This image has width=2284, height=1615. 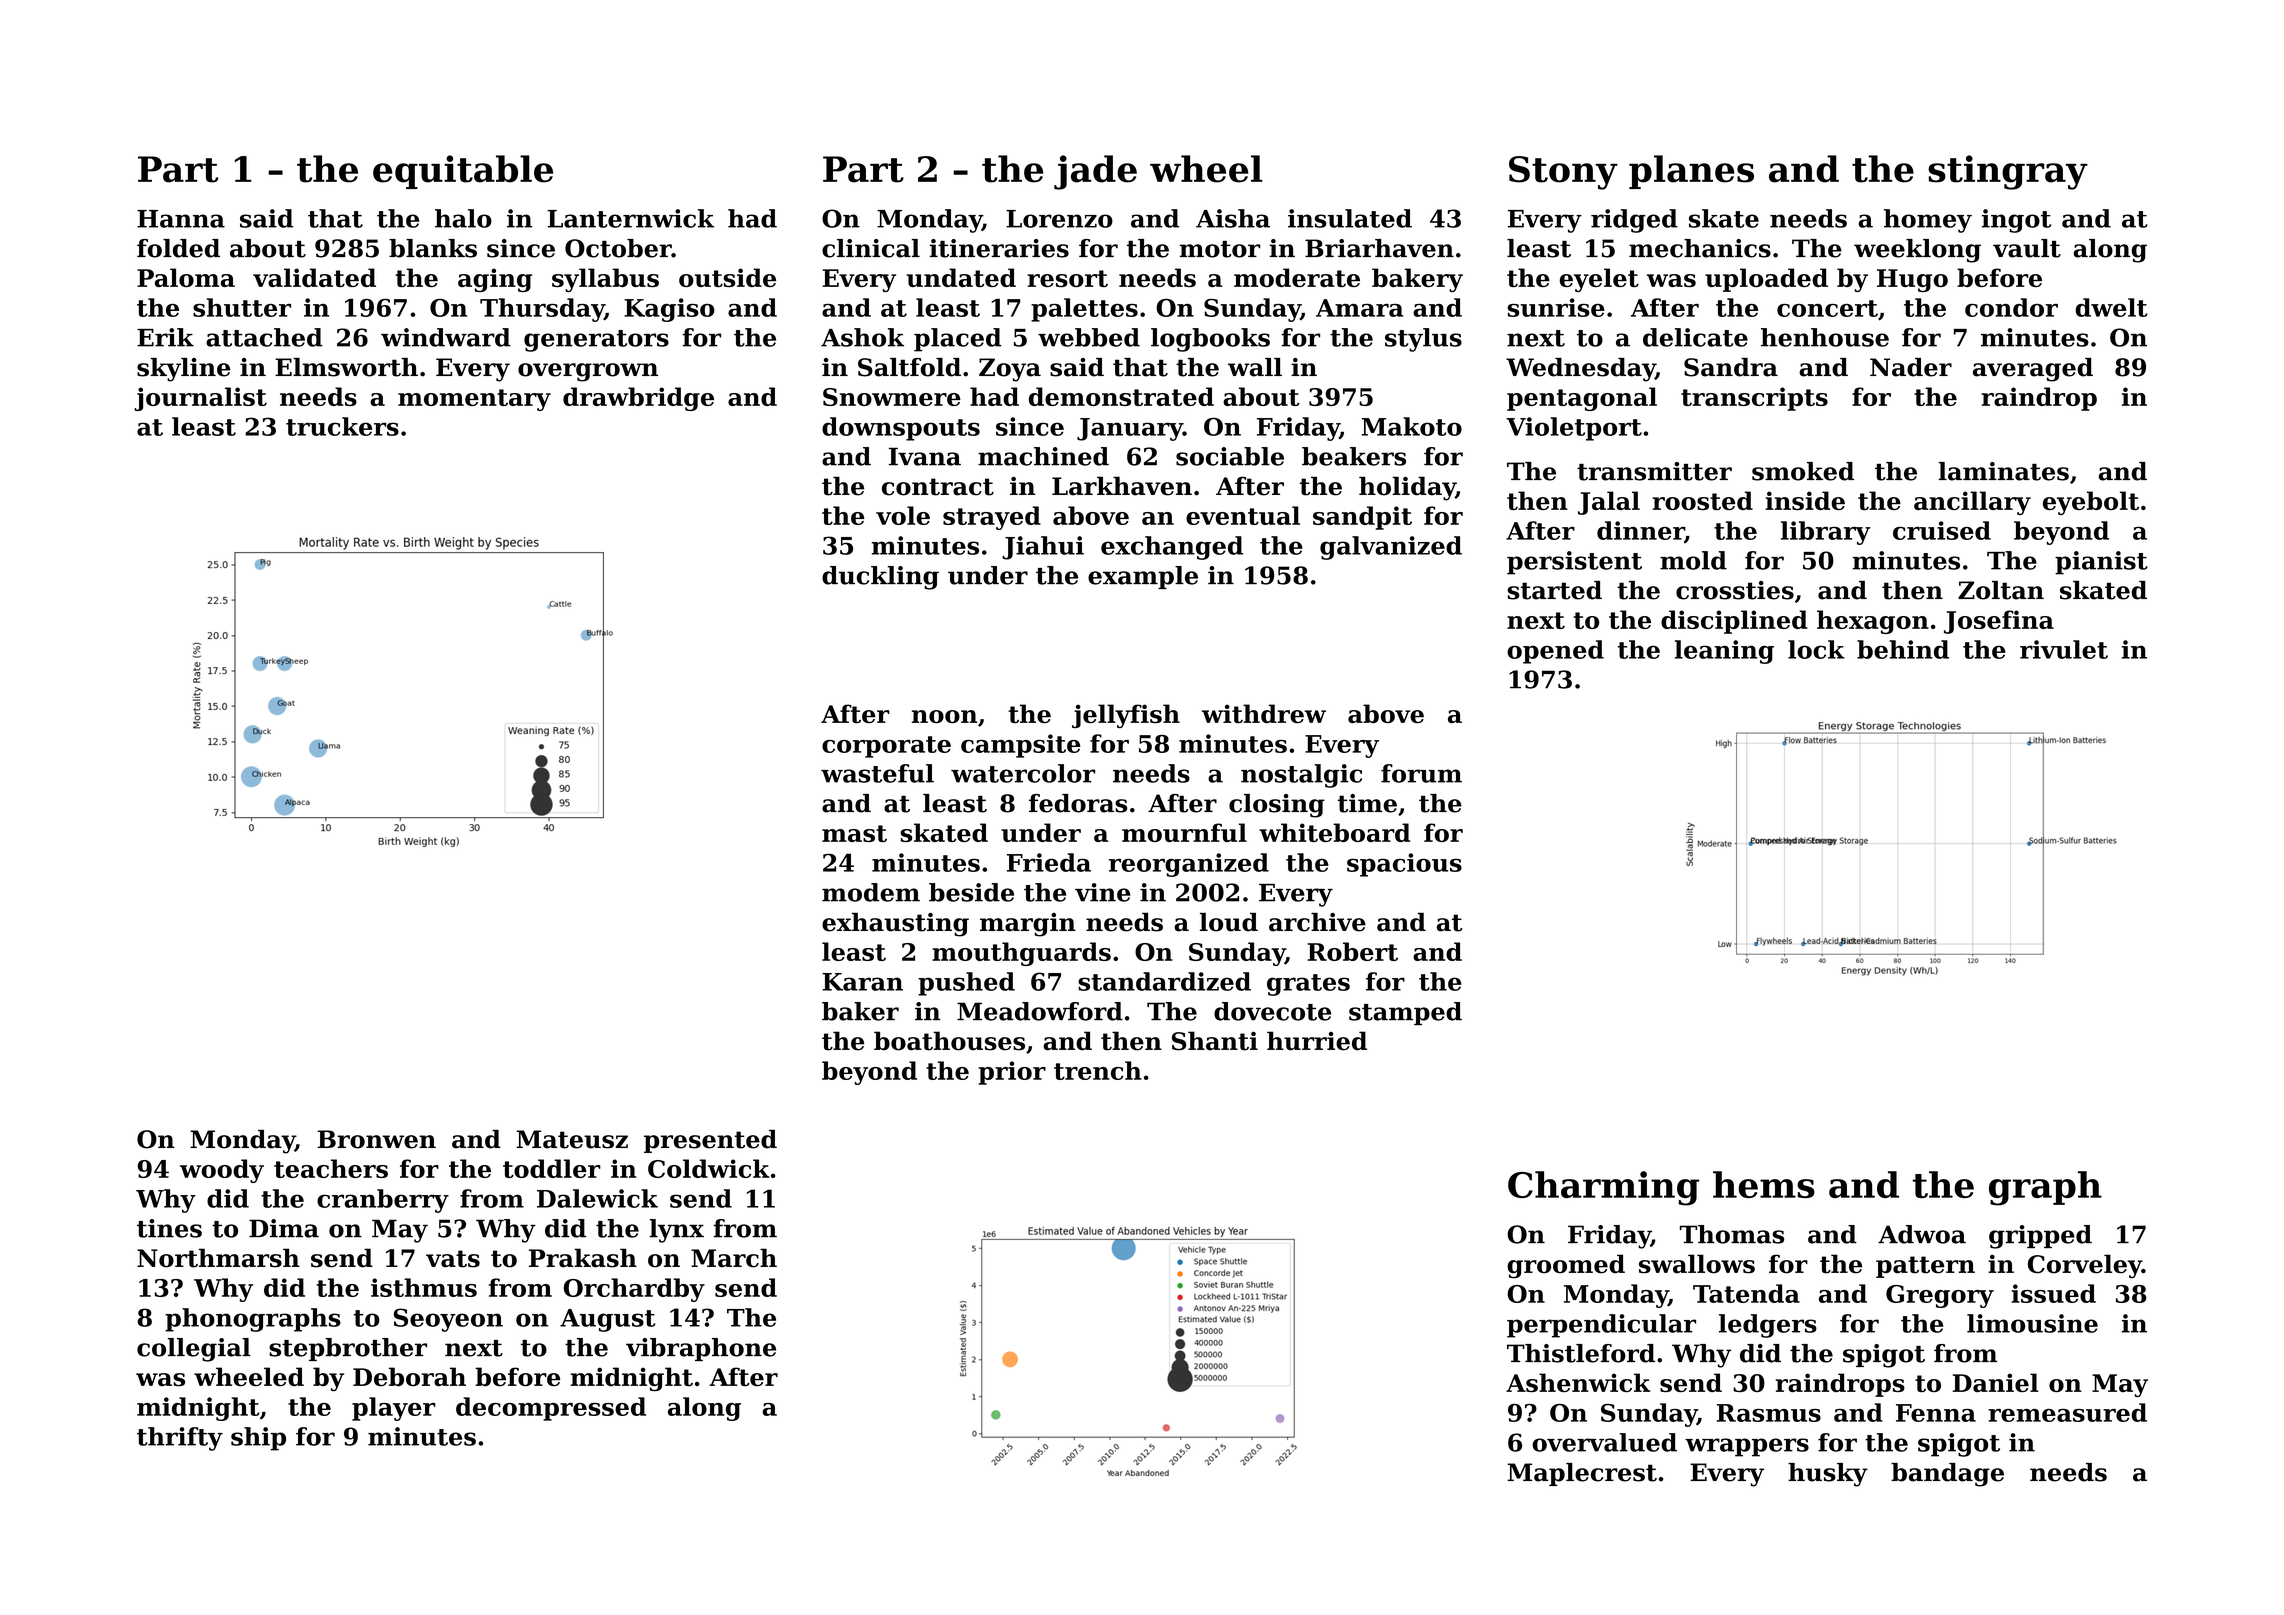 What do you see at coordinates (394, 1409) in the image?
I see `player` at bounding box center [394, 1409].
